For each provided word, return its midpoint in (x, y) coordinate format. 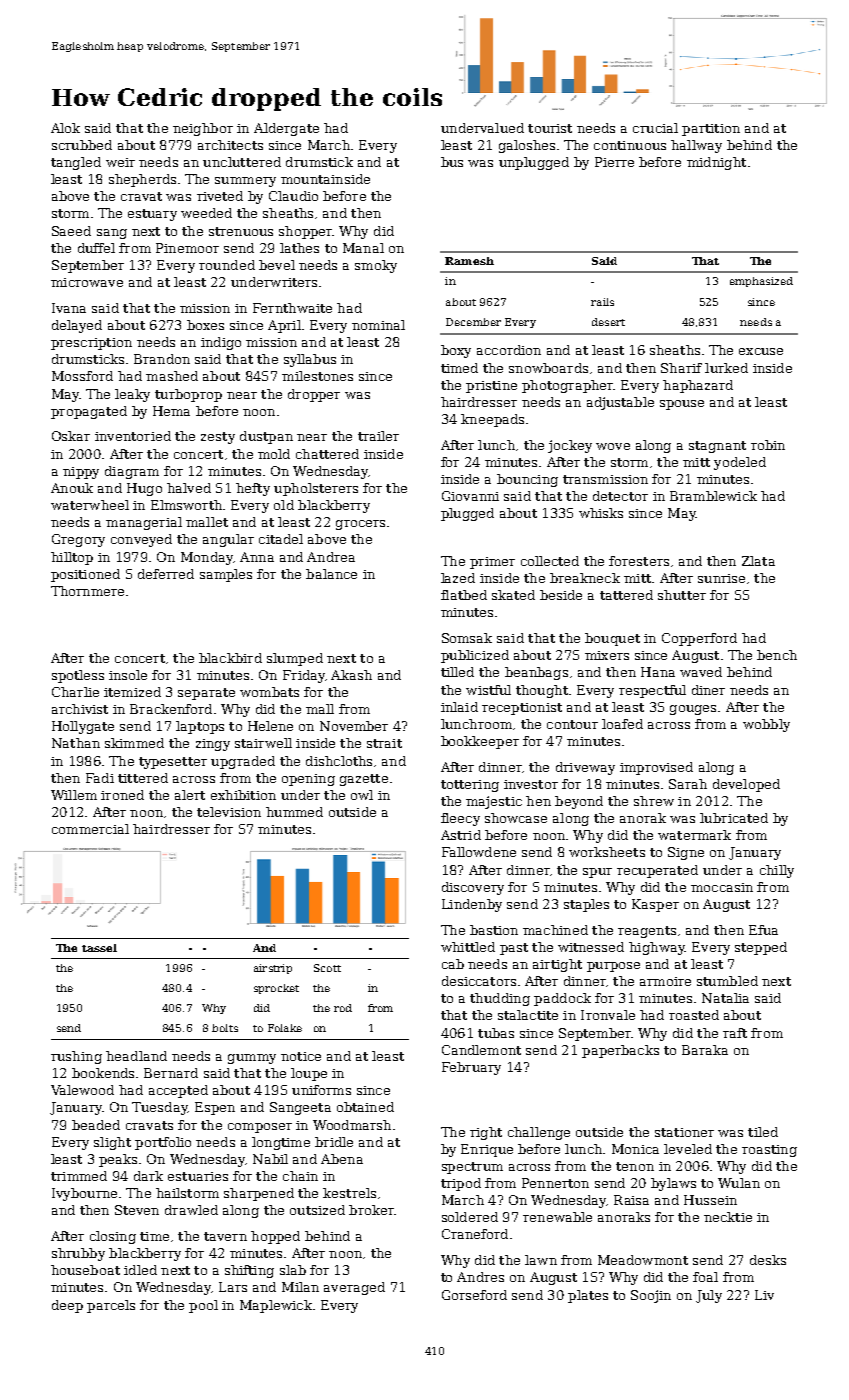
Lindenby (472, 905)
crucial (655, 128)
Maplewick (276, 1306)
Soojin (651, 1296)
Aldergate (286, 129)
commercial (90, 829)
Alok (65, 128)
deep (67, 1306)
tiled (763, 1132)
